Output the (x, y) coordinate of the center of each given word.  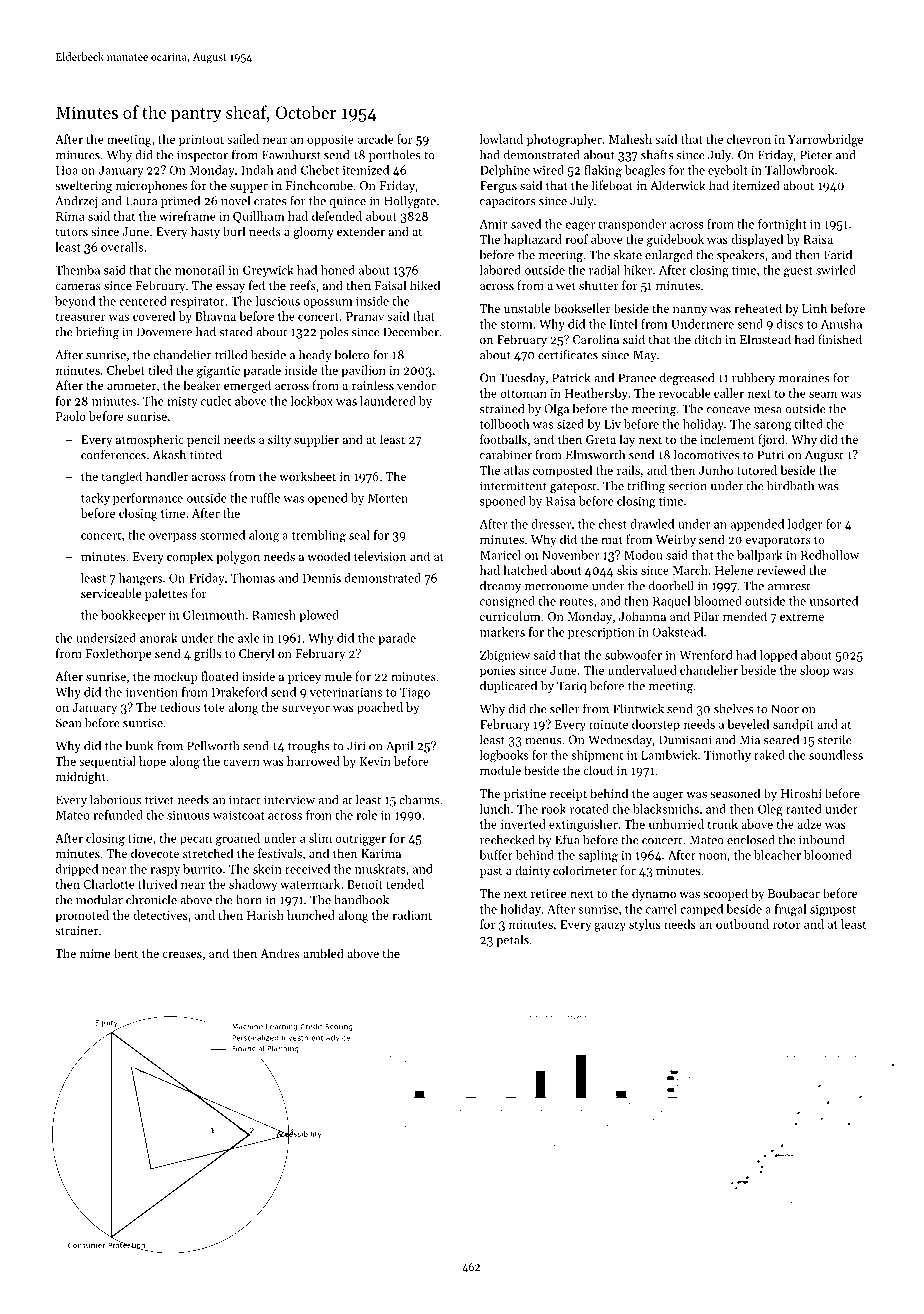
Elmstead (765, 339)
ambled (323, 953)
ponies (498, 672)
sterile (835, 739)
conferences (113, 454)
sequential (107, 762)
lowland (501, 139)
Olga (556, 410)
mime (95, 953)
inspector (202, 156)
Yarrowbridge (825, 140)
